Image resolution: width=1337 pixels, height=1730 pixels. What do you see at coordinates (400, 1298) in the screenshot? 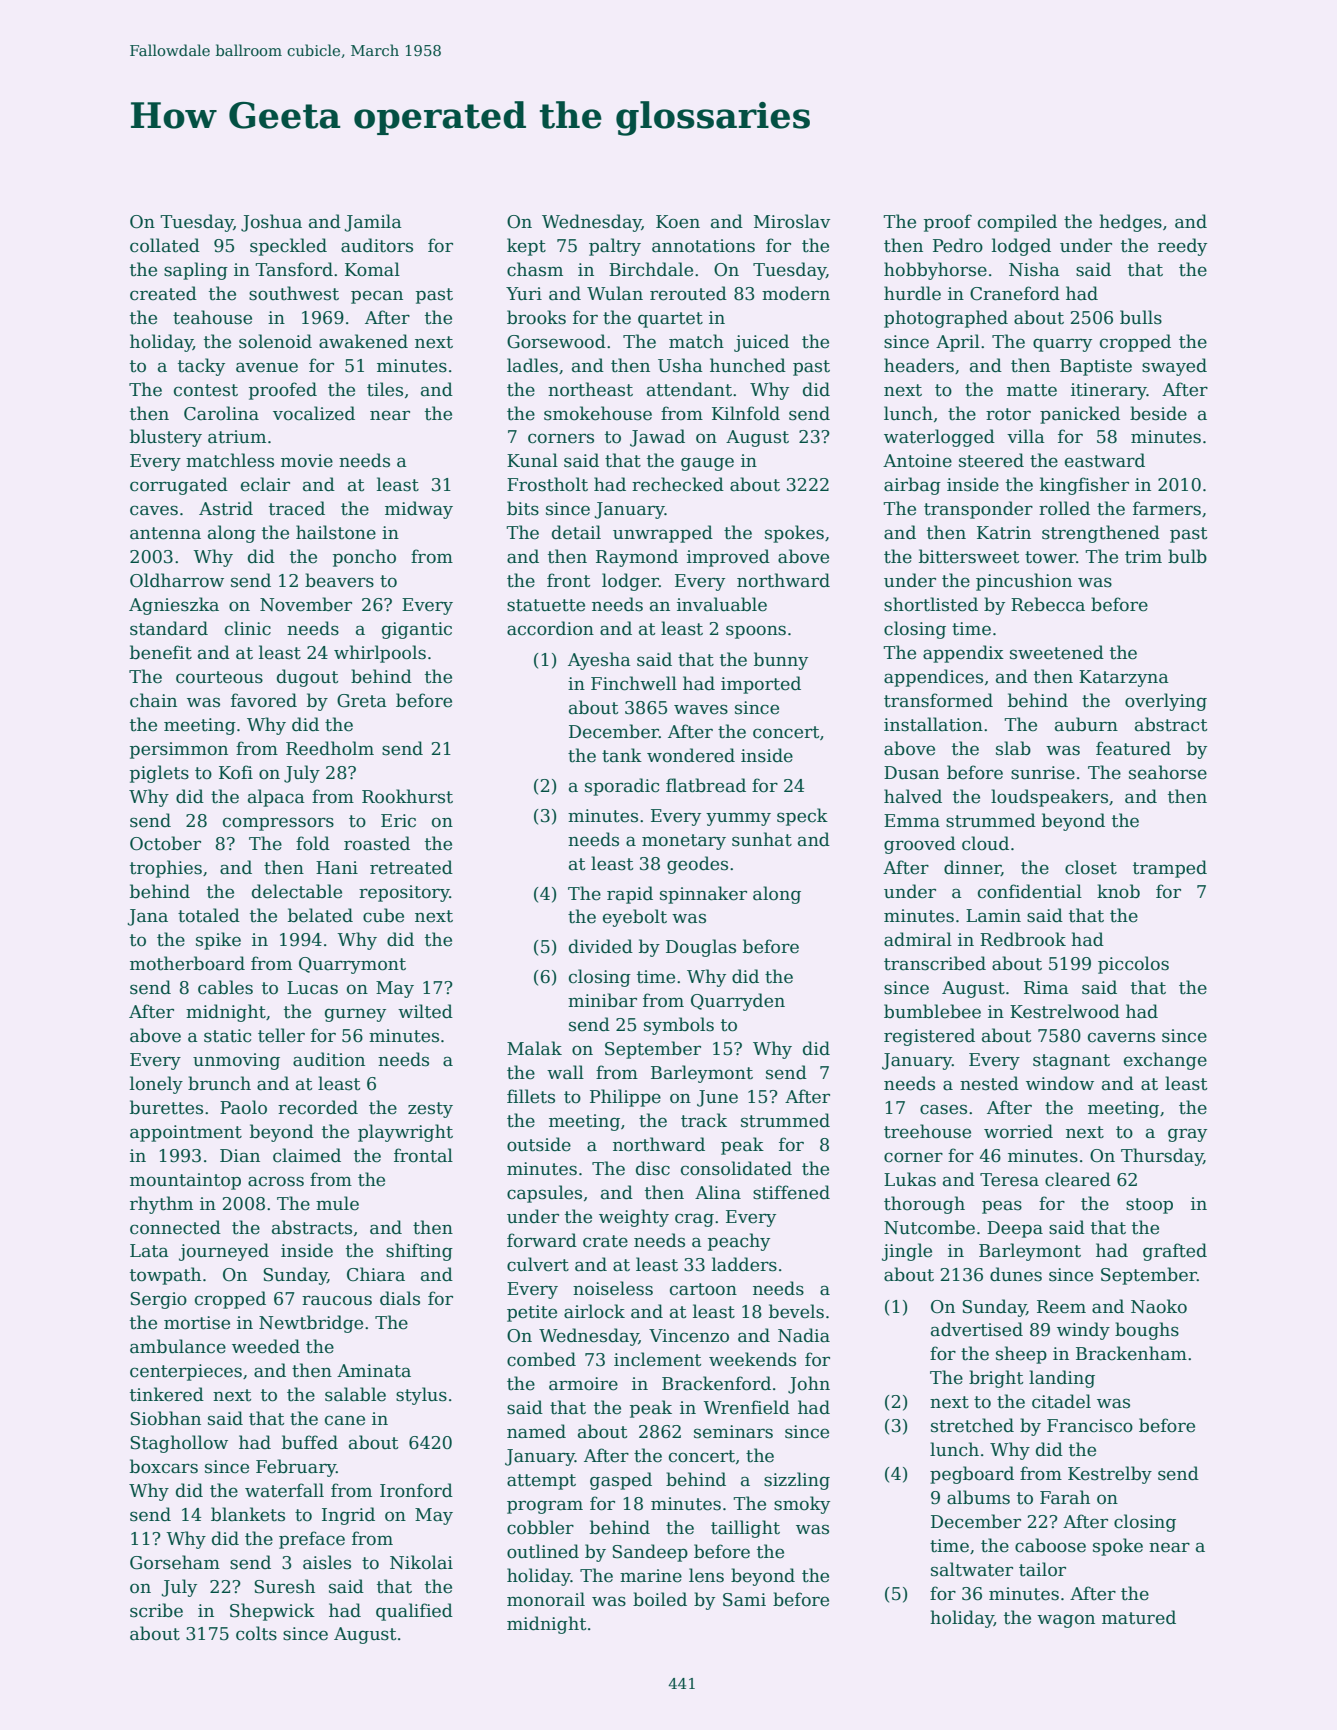
I see `dials` at bounding box center [400, 1298].
